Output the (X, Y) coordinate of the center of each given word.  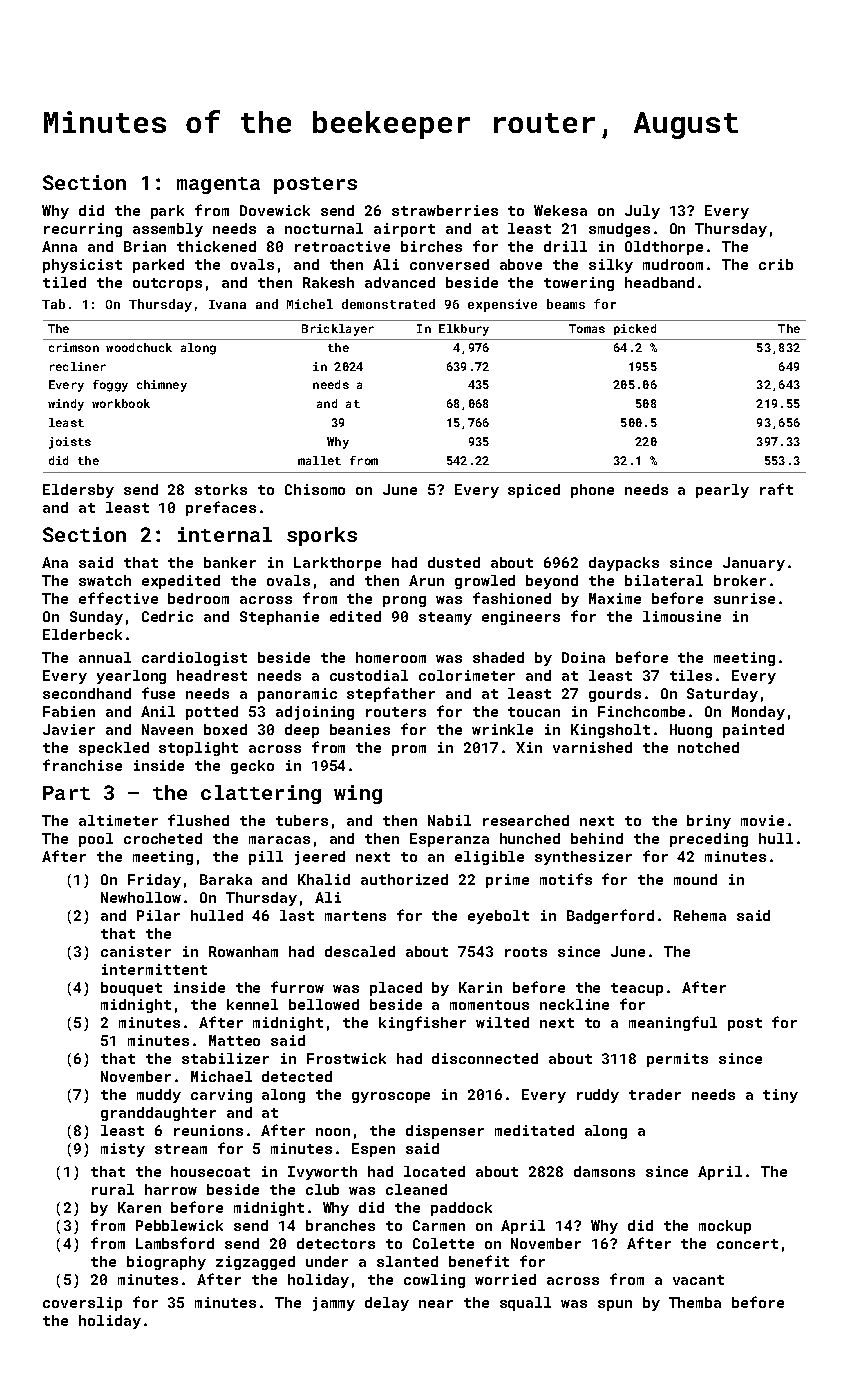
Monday (758, 713)
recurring (83, 230)
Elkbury (464, 330)
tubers (302, 820)
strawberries (445, 210)
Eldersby (78, 491)
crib (776, 264)
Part (66, 793)
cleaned (416, 1189)
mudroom (673, 264)
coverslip (82, 1304)
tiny (780, 1096)
